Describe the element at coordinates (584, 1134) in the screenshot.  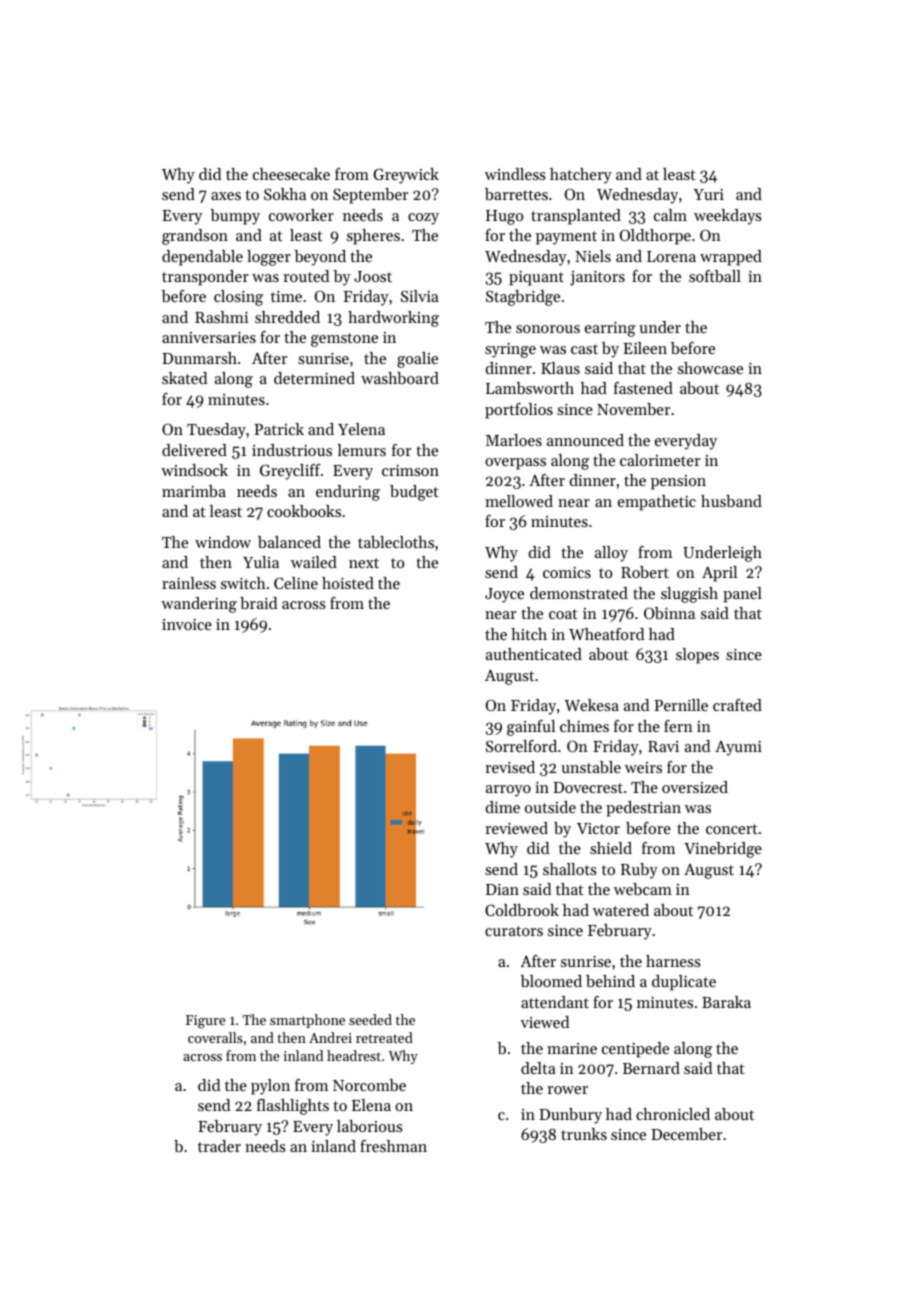
I see `trunks` at that location.
